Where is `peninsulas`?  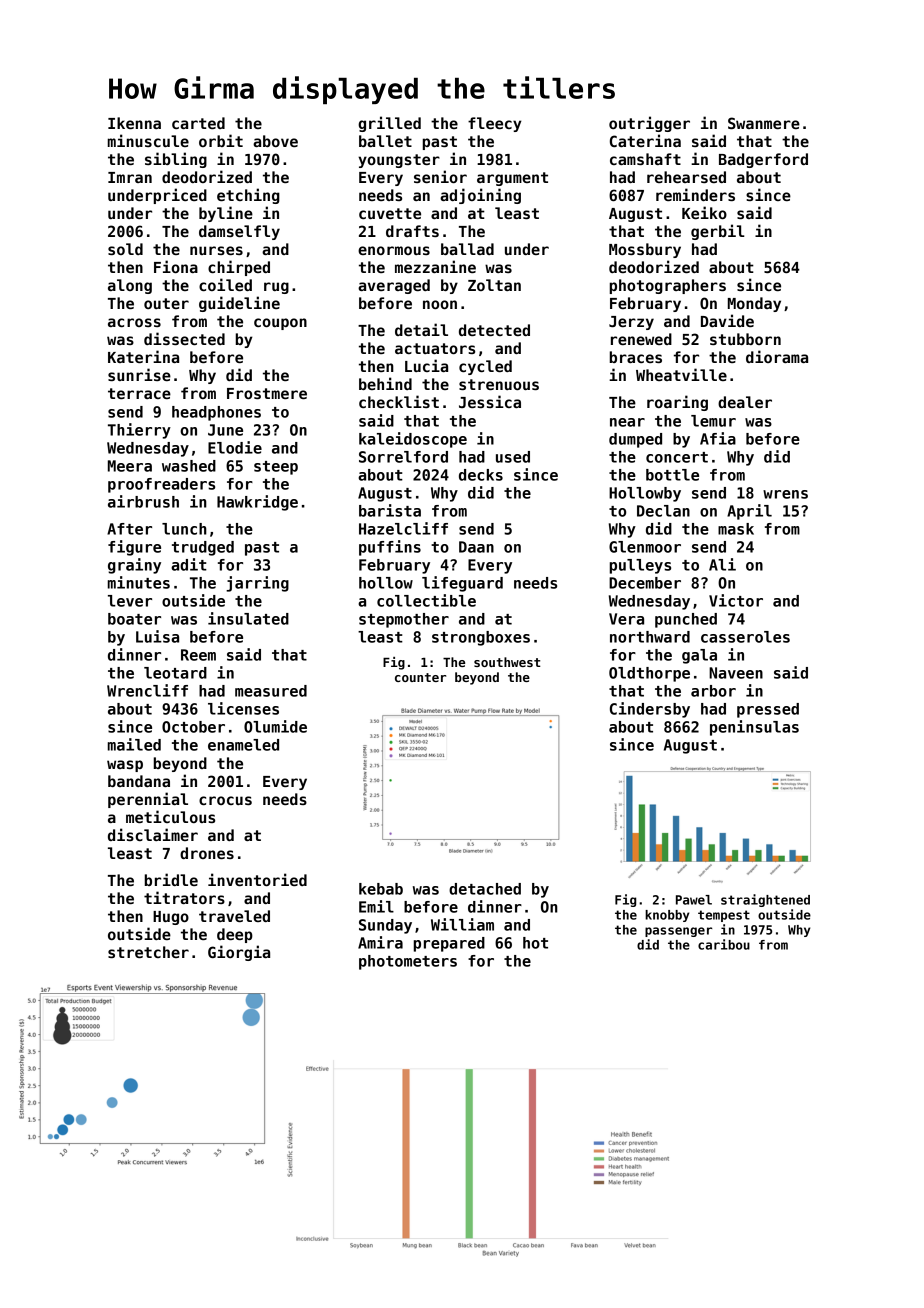 peninsulas is located at coordinates (754, 728).
